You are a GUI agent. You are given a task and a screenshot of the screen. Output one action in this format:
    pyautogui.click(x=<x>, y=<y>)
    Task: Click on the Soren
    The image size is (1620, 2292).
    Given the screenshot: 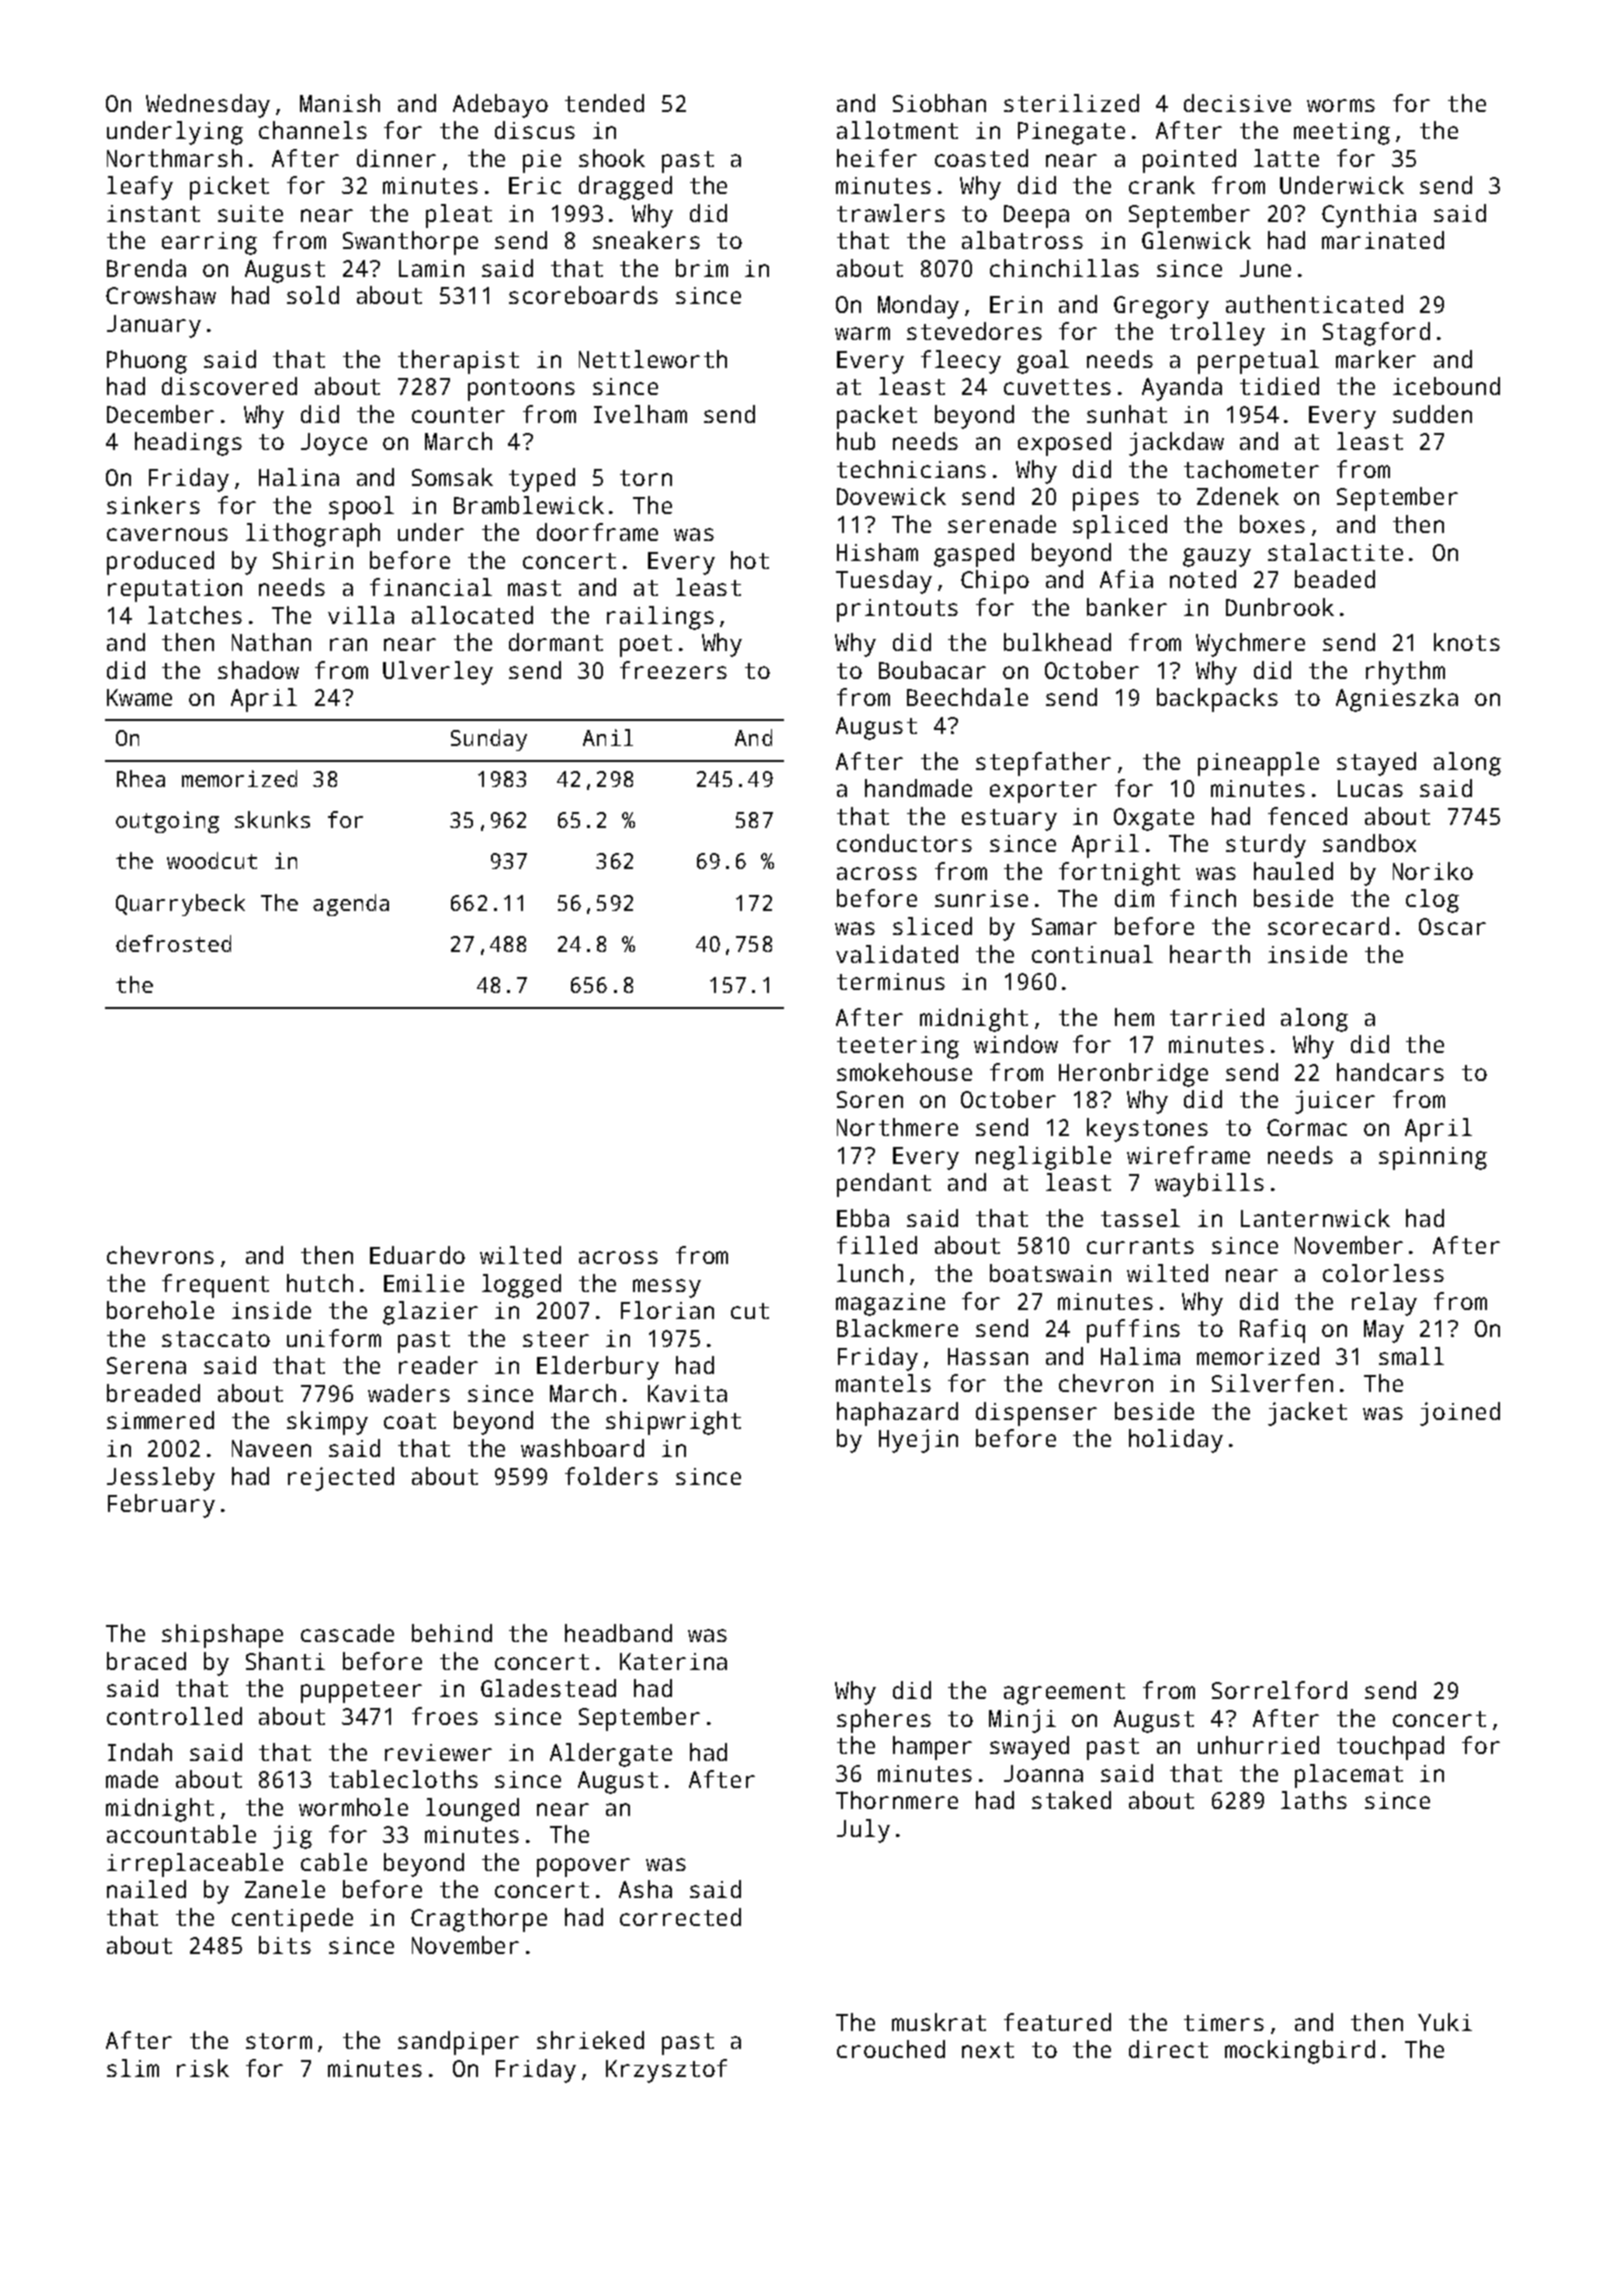 What is the action you would take?
    pyautogui.click(x=870, y=1099)
